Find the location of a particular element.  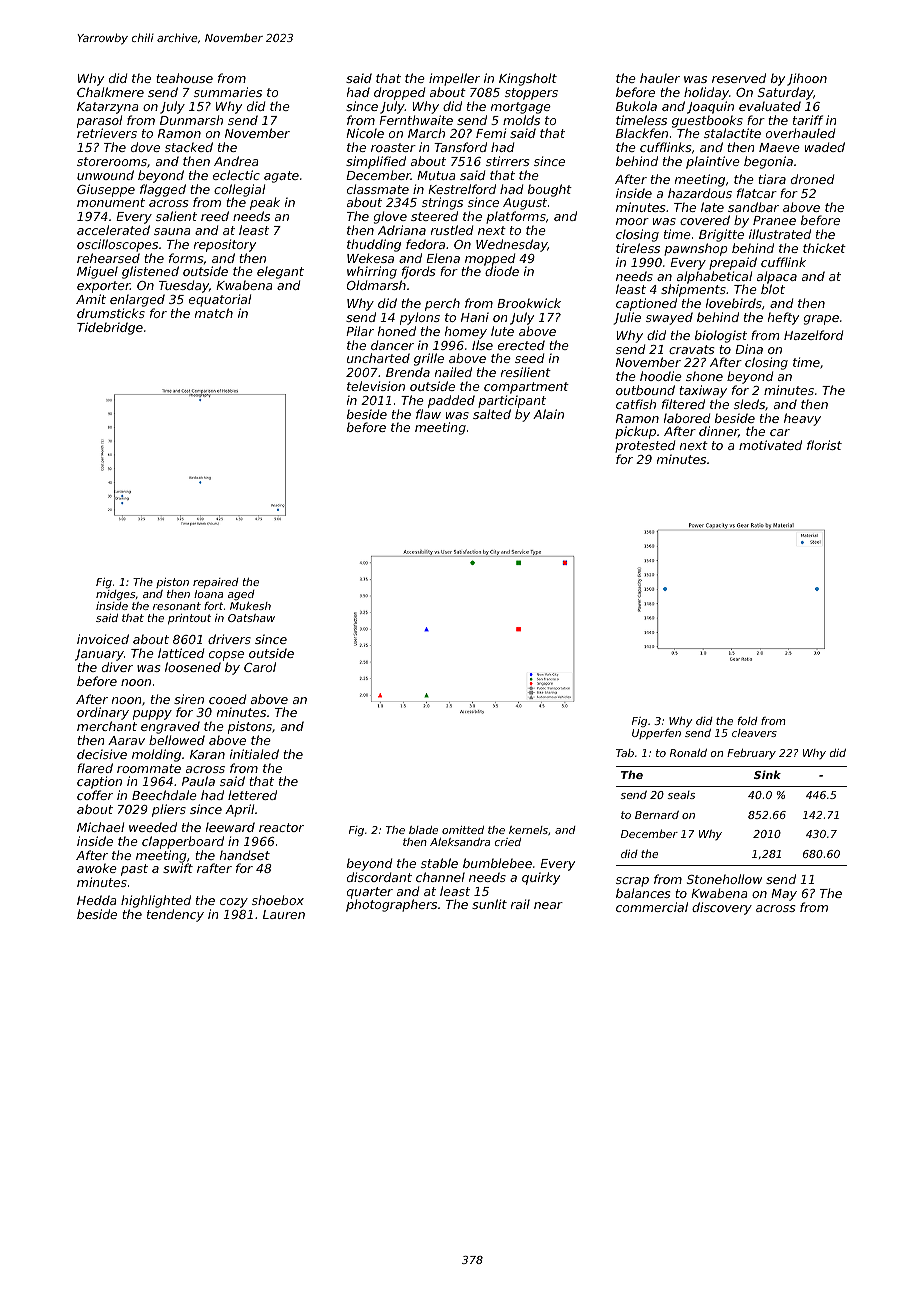

fold is located at coordinates (748, 721).
